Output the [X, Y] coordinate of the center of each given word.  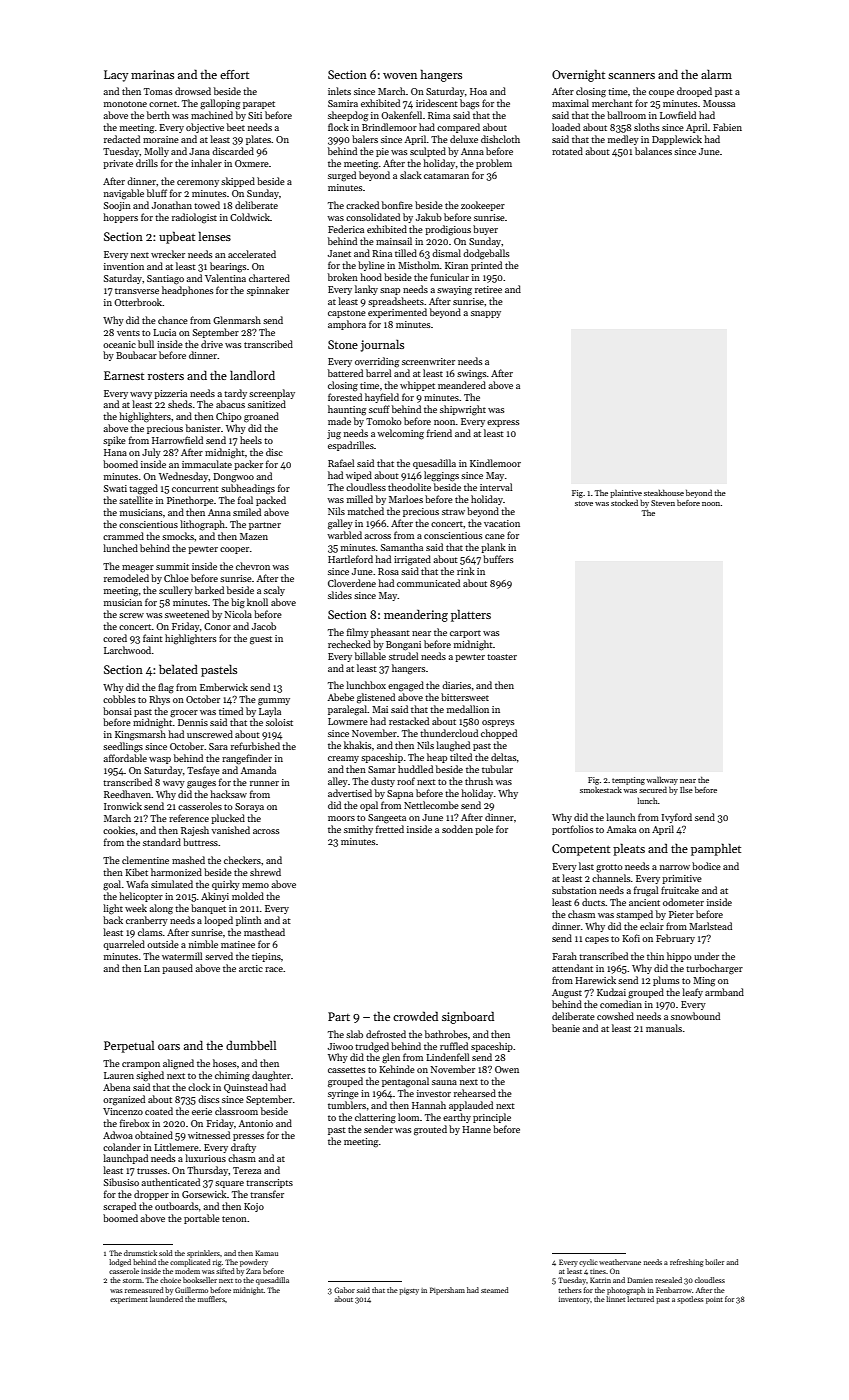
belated [178, 669]
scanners [631, 76]
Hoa [478, 91]
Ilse [686, 789]
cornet [163, 104]
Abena [116, 1087]
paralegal [347, 710]
